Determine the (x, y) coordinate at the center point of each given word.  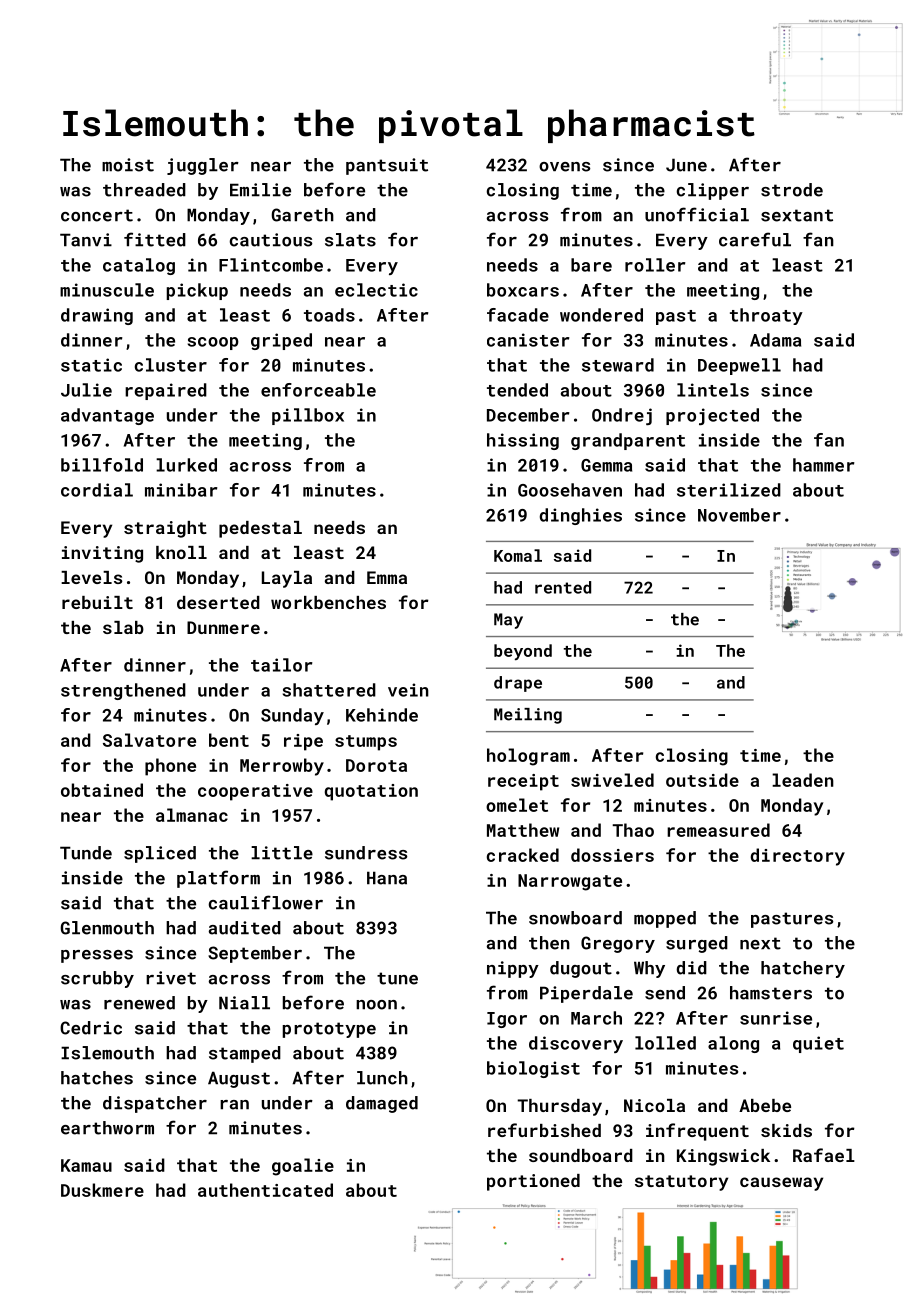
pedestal (260, 529)
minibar (181, 490)
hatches (97, 1078)
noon (376, 1005)
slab (123, 627)
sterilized (729, 490)
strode (792, 190)
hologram (528, 757)
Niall (244, 1003)
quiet (818, 1044)
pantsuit (387, 166)
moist (128, 165)
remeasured (718, 830)
